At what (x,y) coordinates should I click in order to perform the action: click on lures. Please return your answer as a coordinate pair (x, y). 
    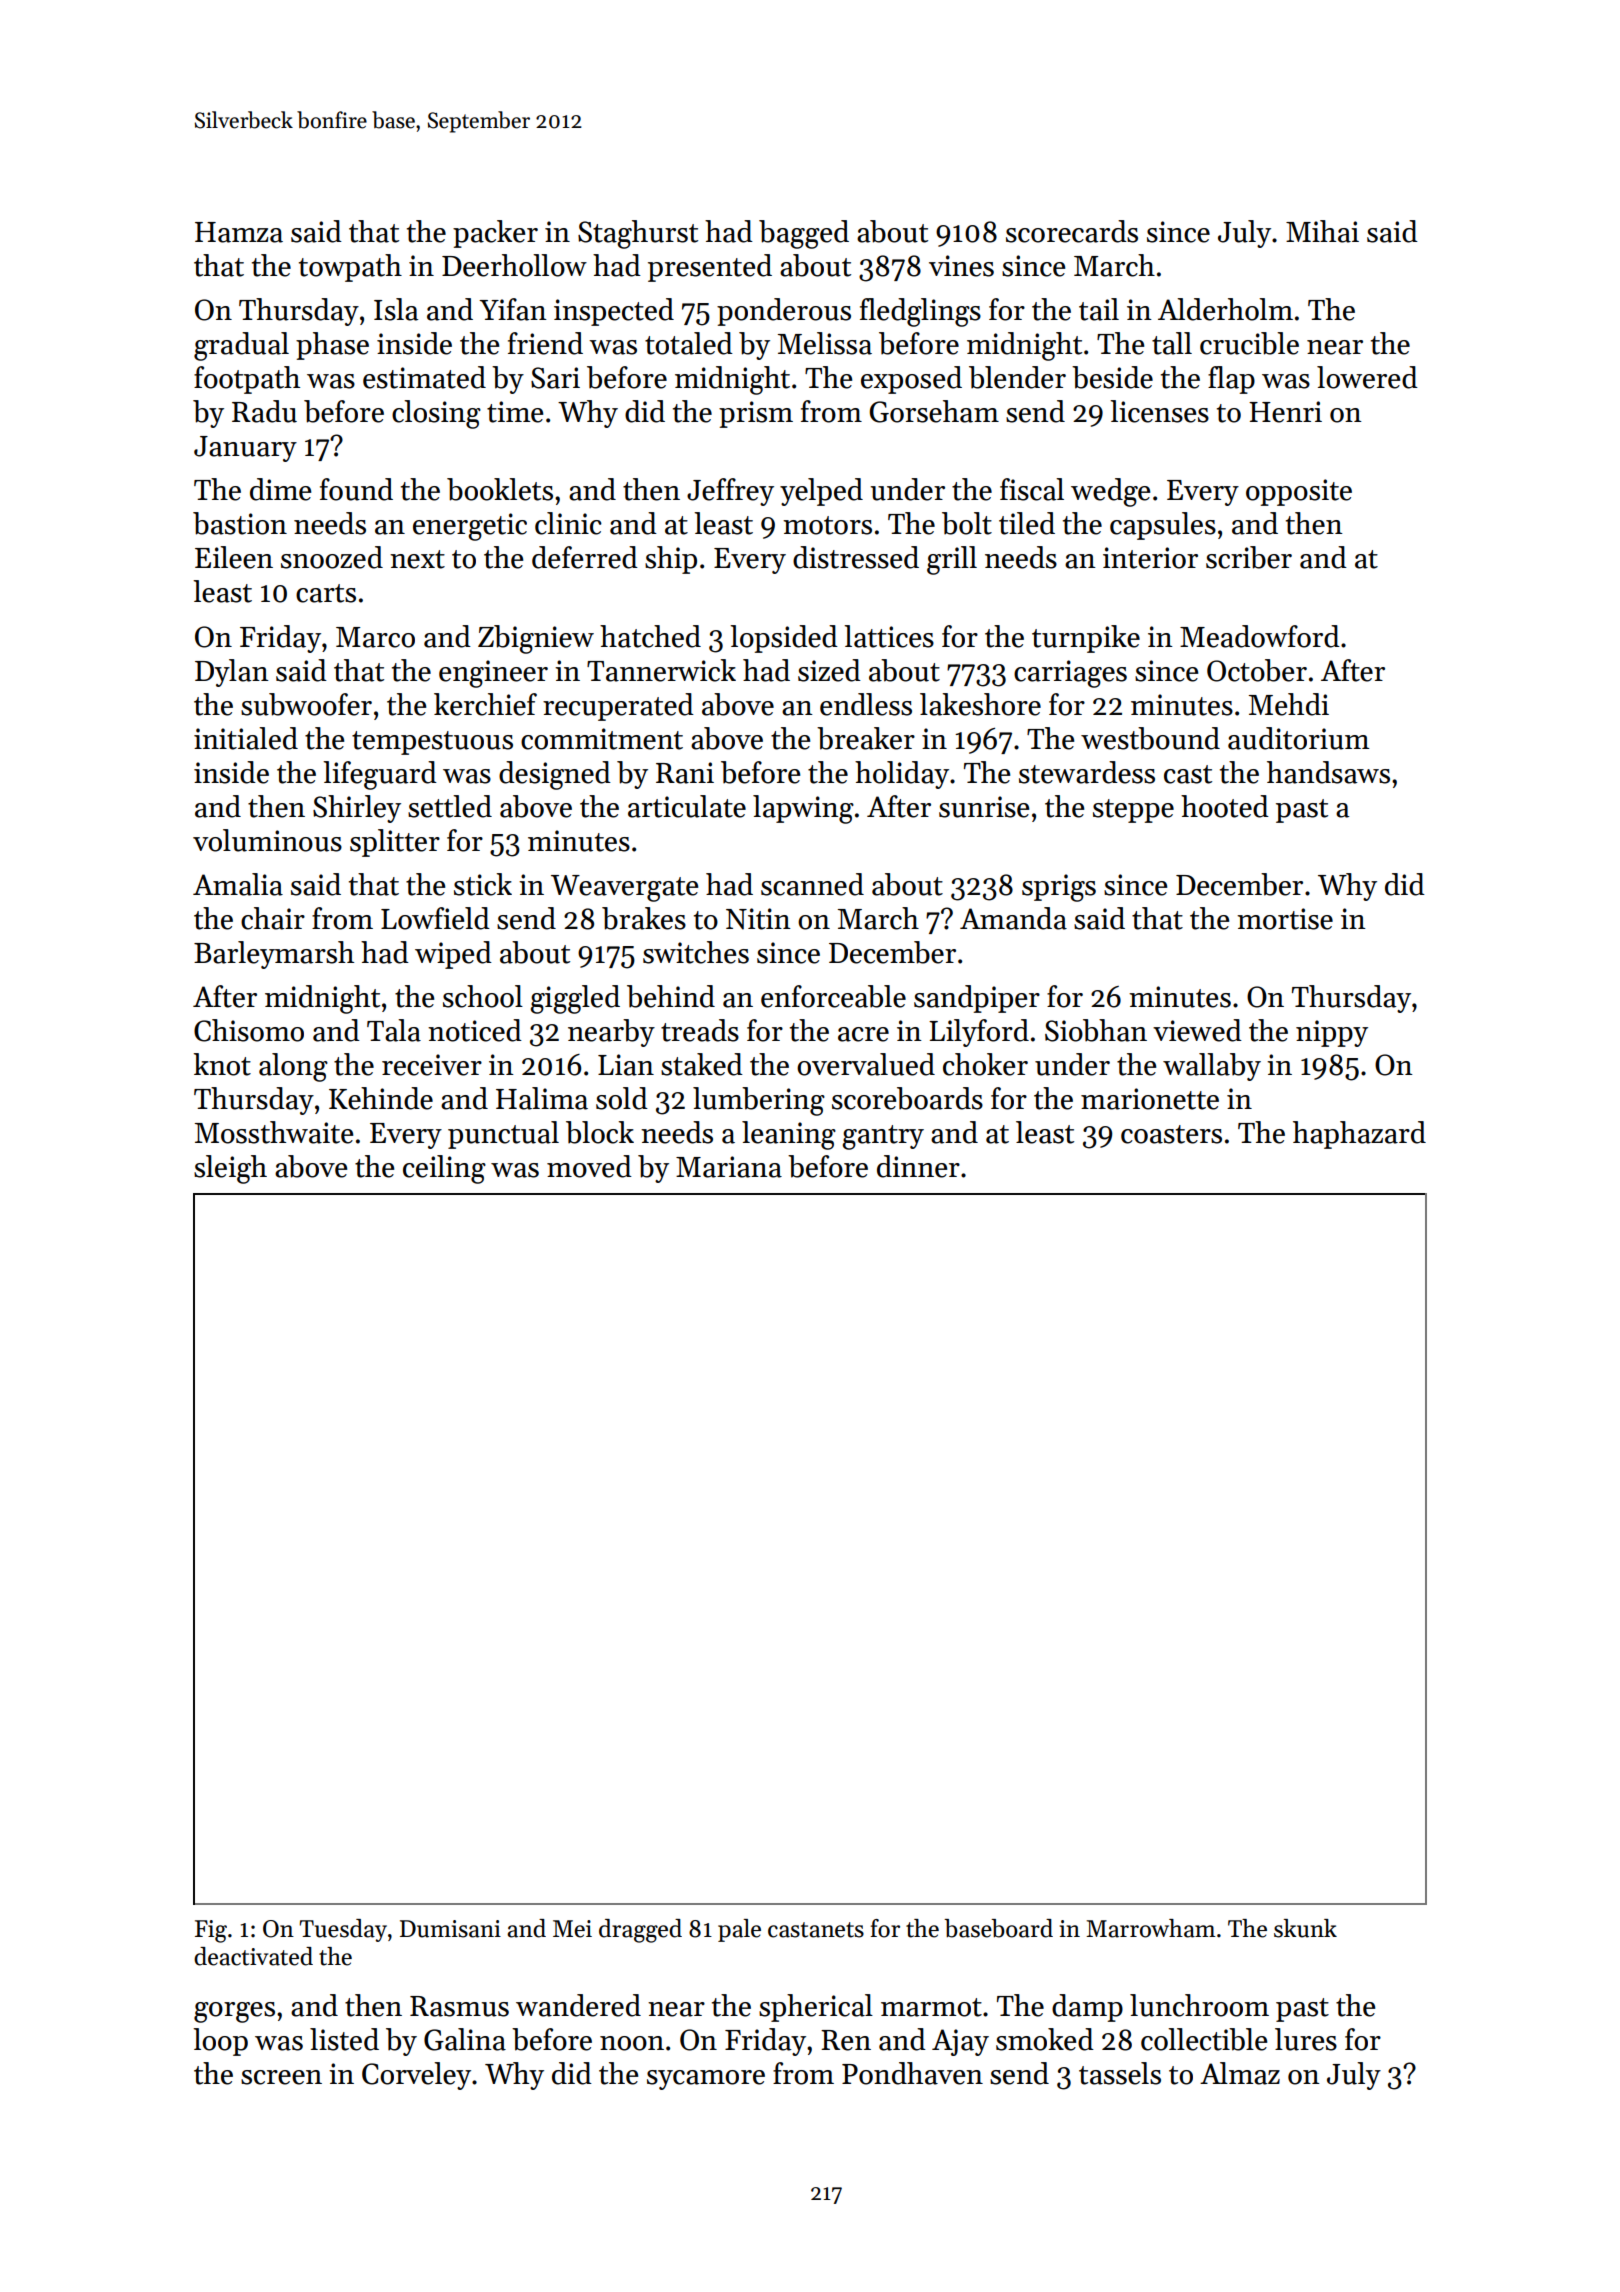
    Looking at the image, I should click on (1306, 2039).
